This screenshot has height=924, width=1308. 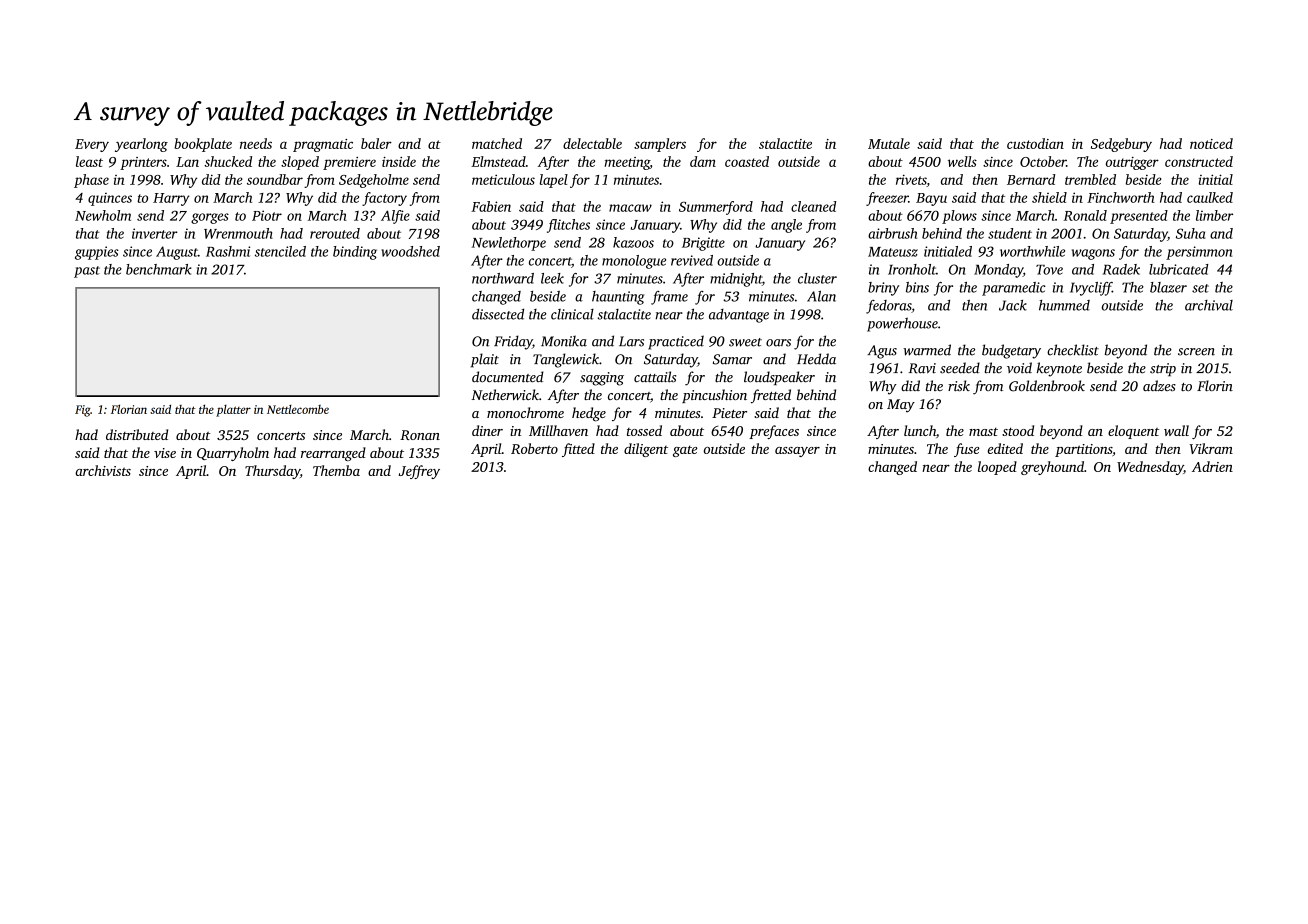 I want to click on gorges, so click(x=210, y=218).
